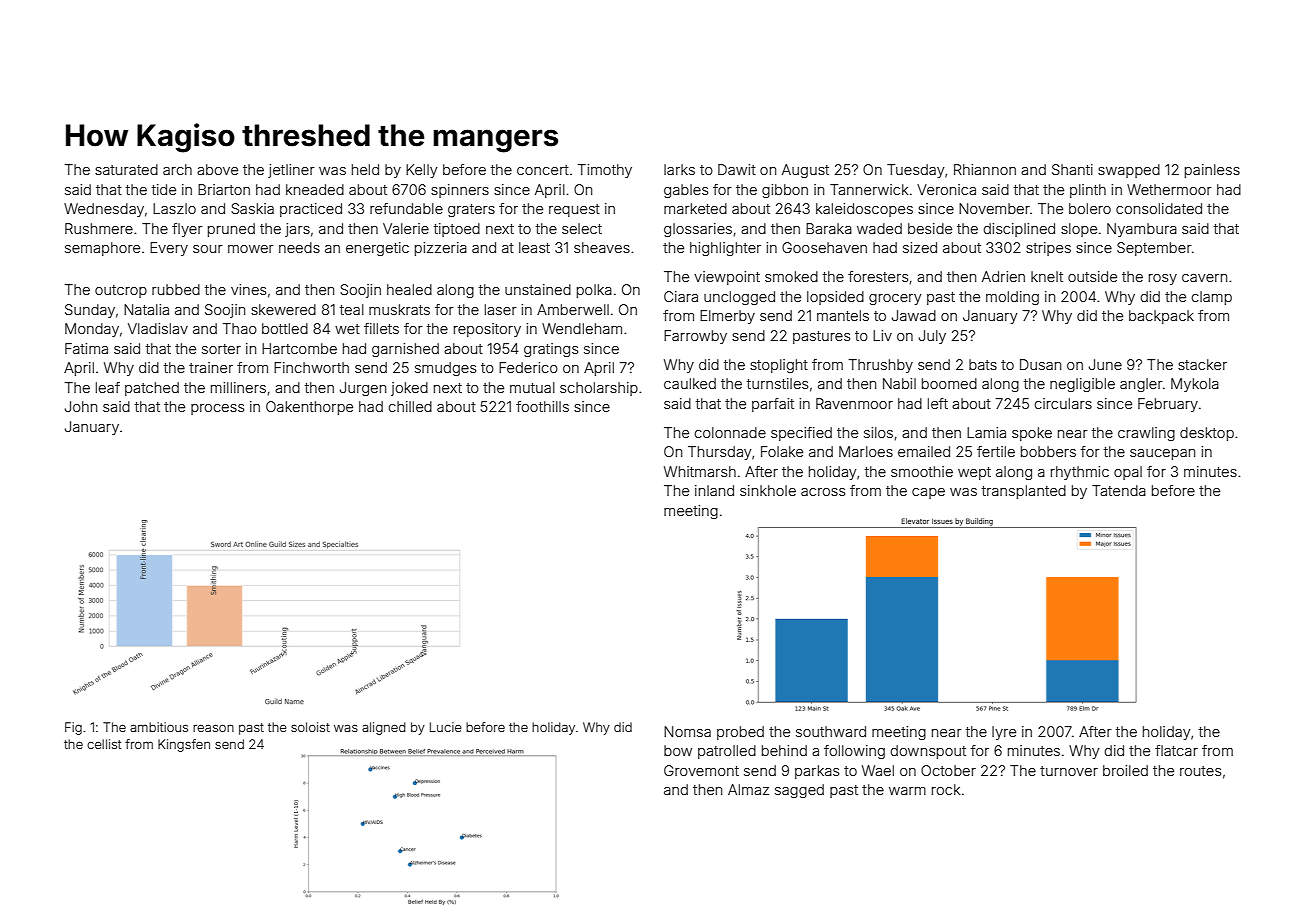 The image size is (1308, 924). What do you see at coordinates (930, 228) in the screenshot?
I see `beside` at bounding box center [930, 228].
